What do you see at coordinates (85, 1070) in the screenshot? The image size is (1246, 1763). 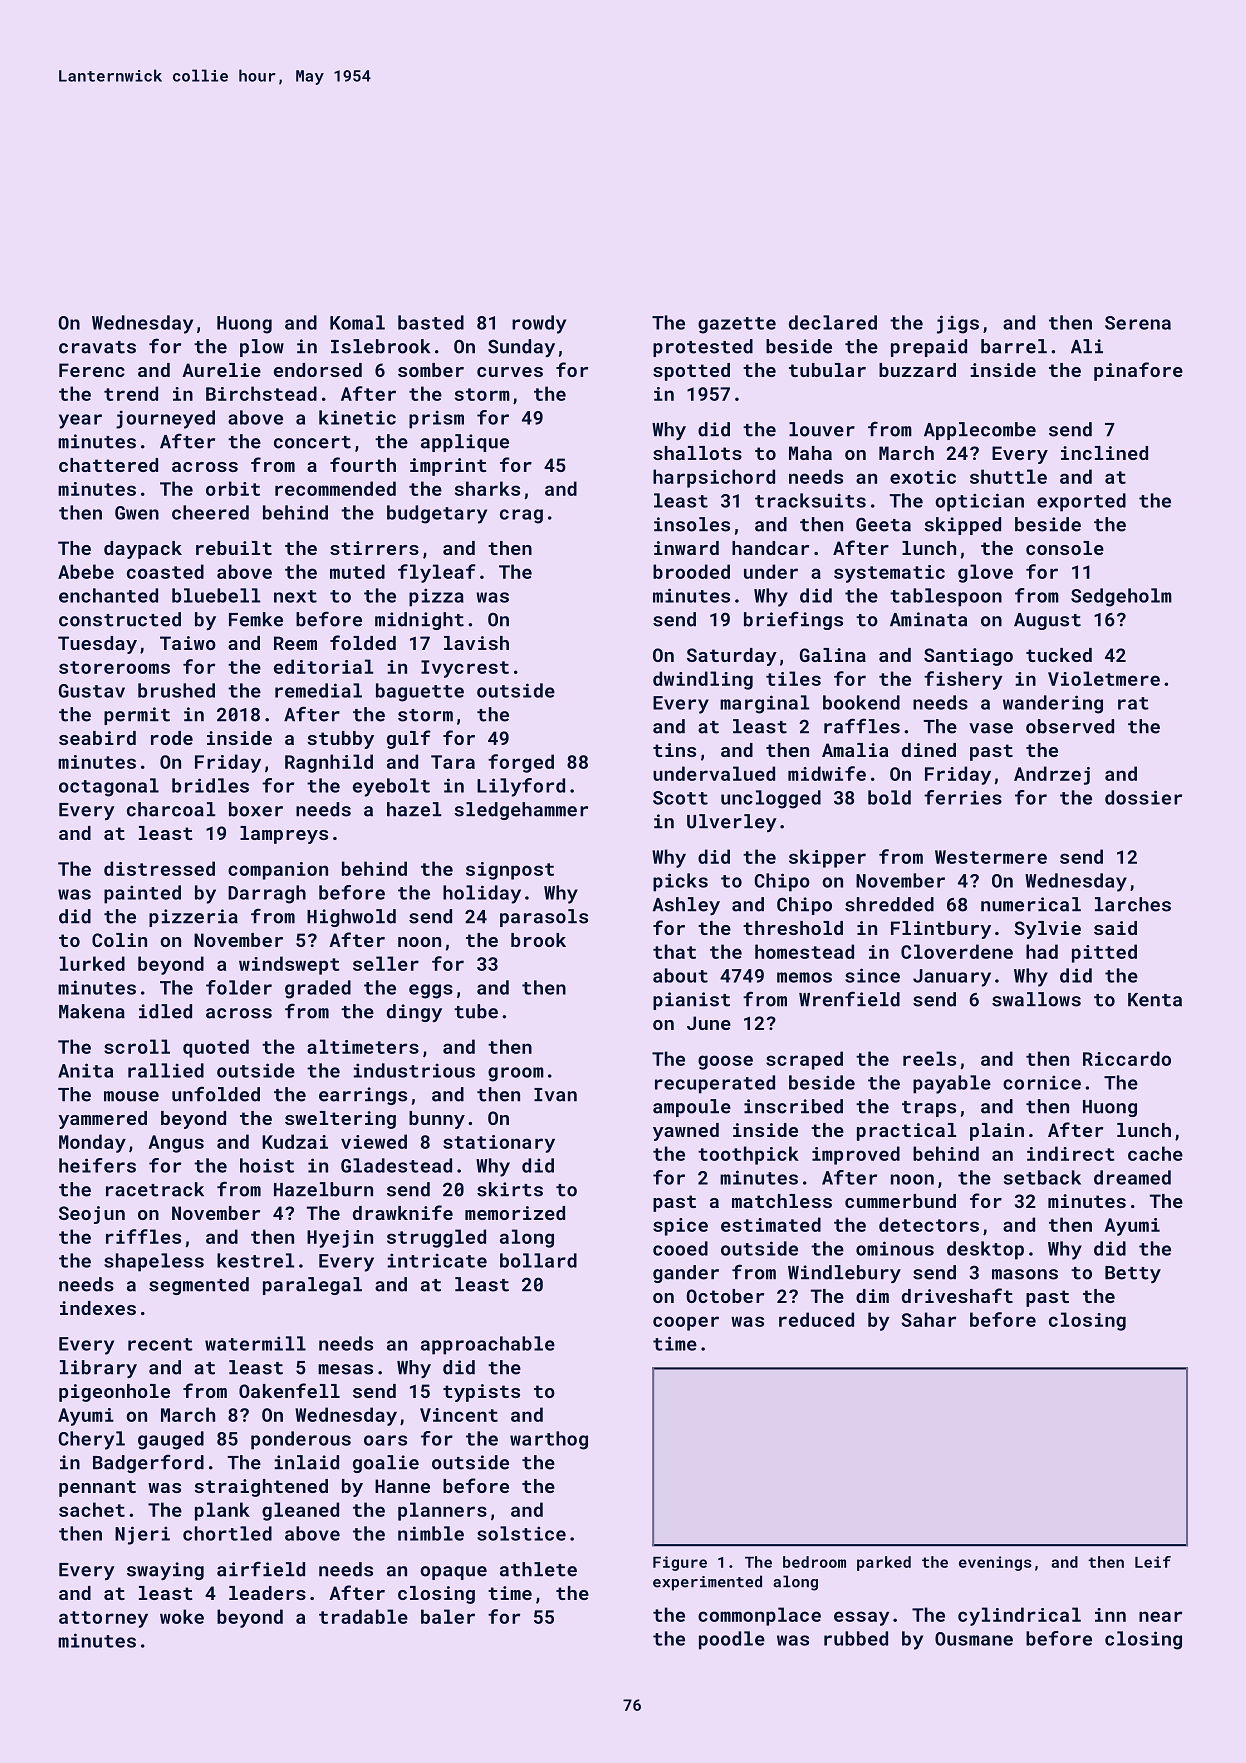 I see `Anita` at bounding box center [85, 1070].
